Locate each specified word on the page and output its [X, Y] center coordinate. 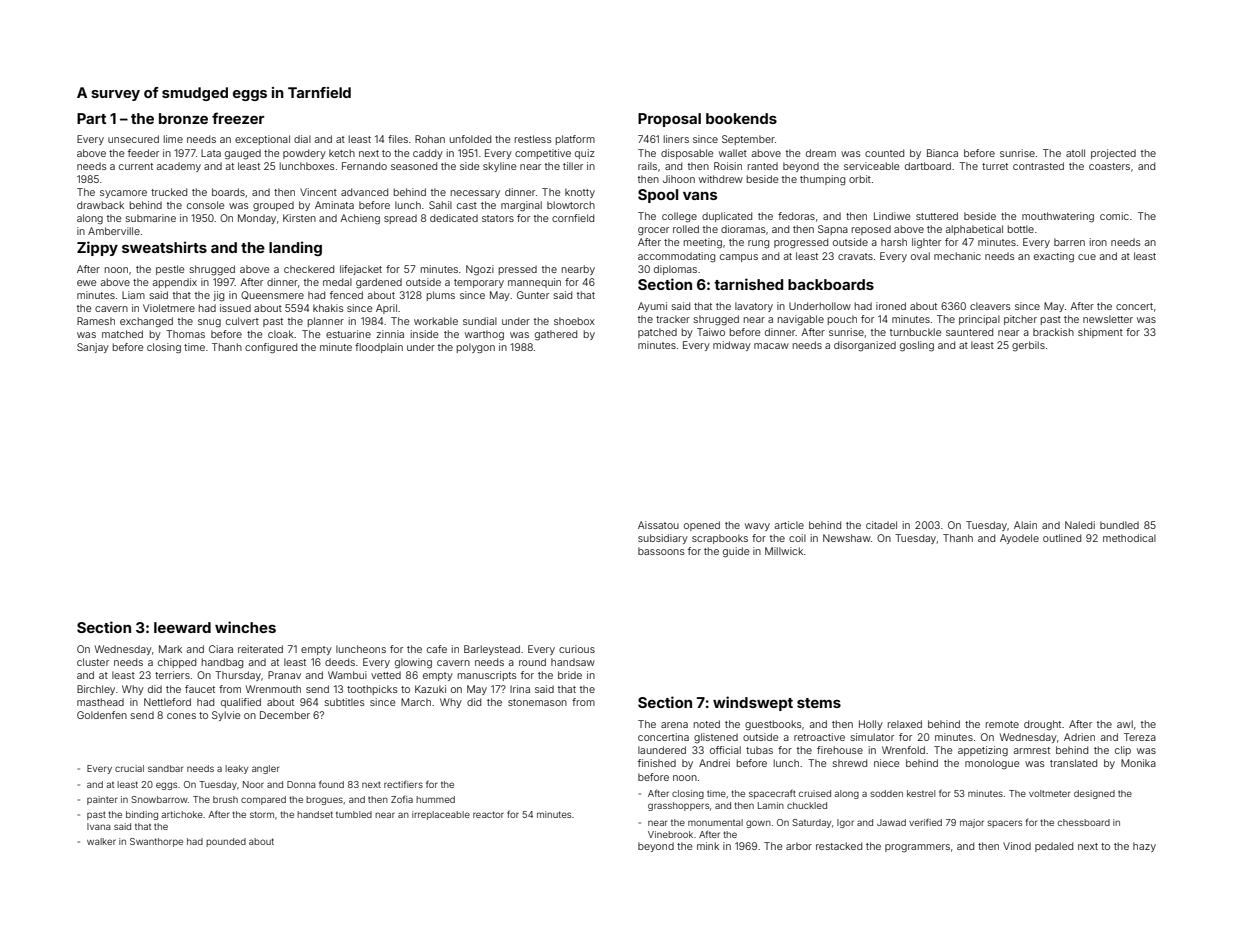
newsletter [1108, 319]
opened [702, 526]
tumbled [354, 814]
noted [707, 724]
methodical [1129, 538]
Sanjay [93, 348]
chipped [177, 663]
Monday [257, 219]
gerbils [1028, 346]
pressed [518, 270]
